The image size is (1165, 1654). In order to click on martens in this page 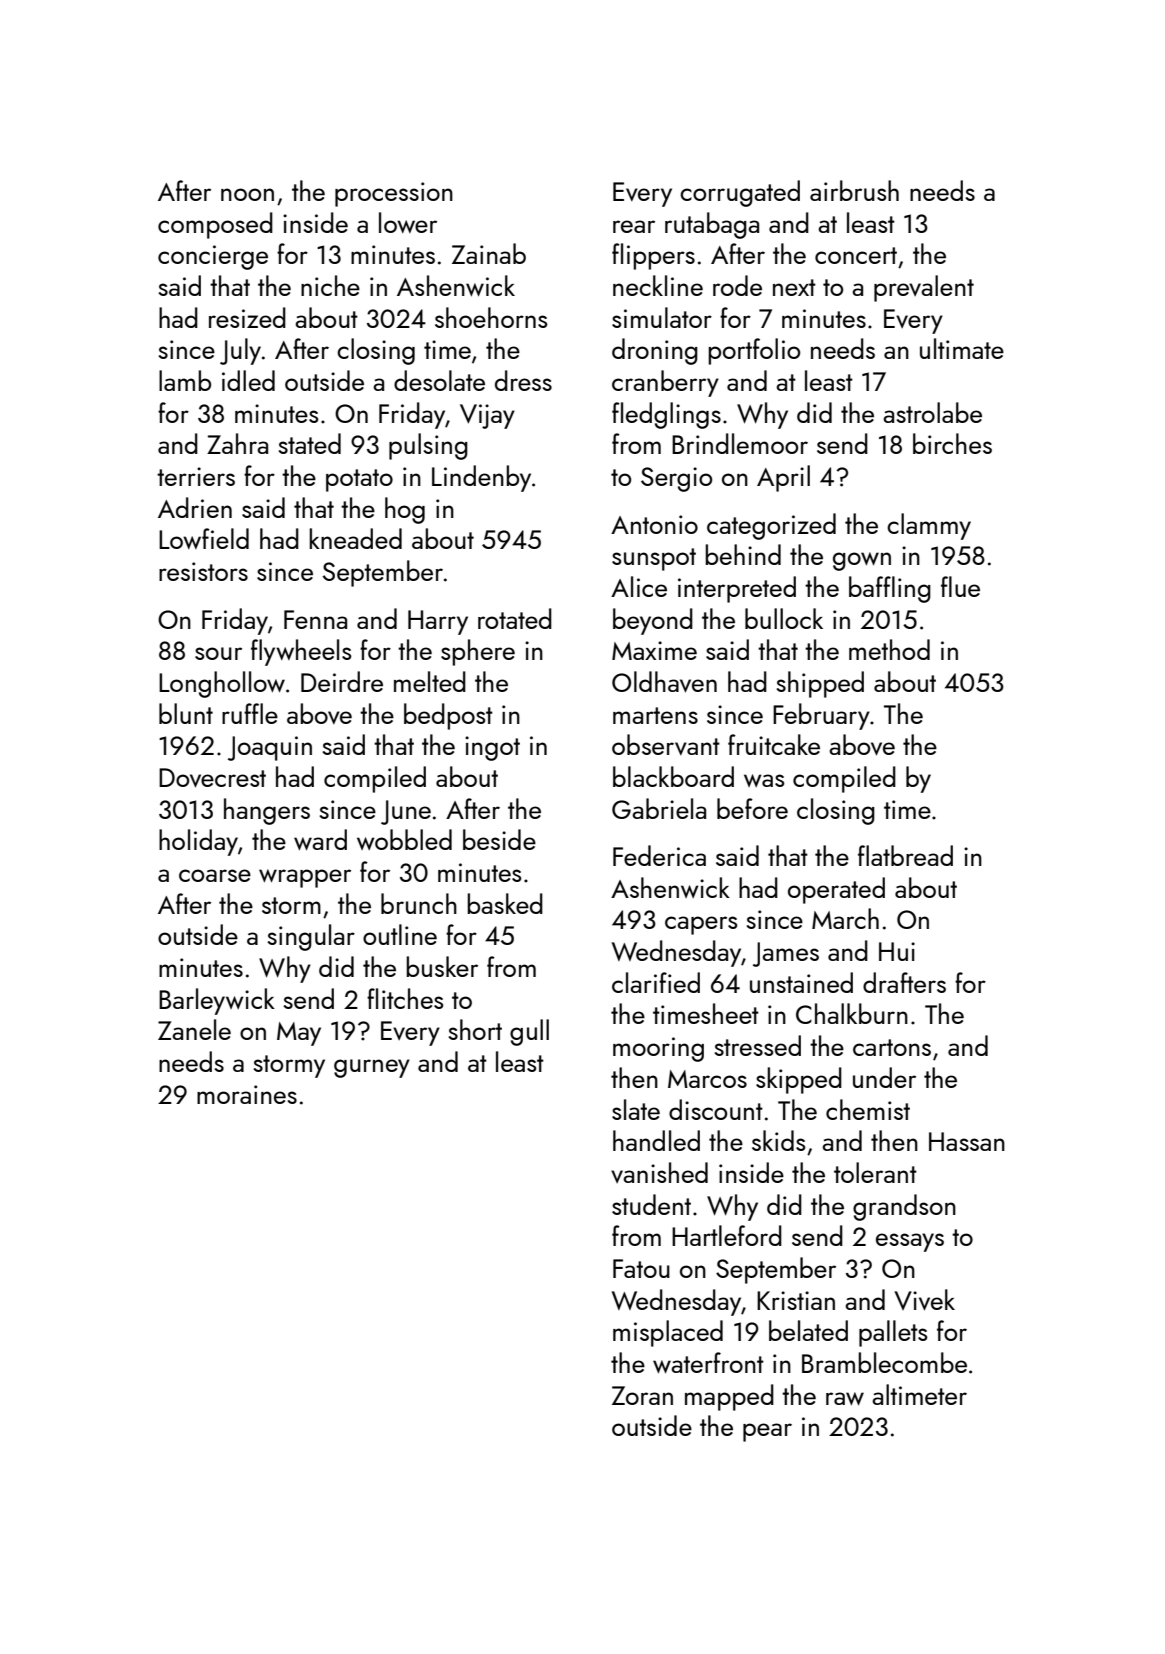, I will do `click(655, 715)`.
